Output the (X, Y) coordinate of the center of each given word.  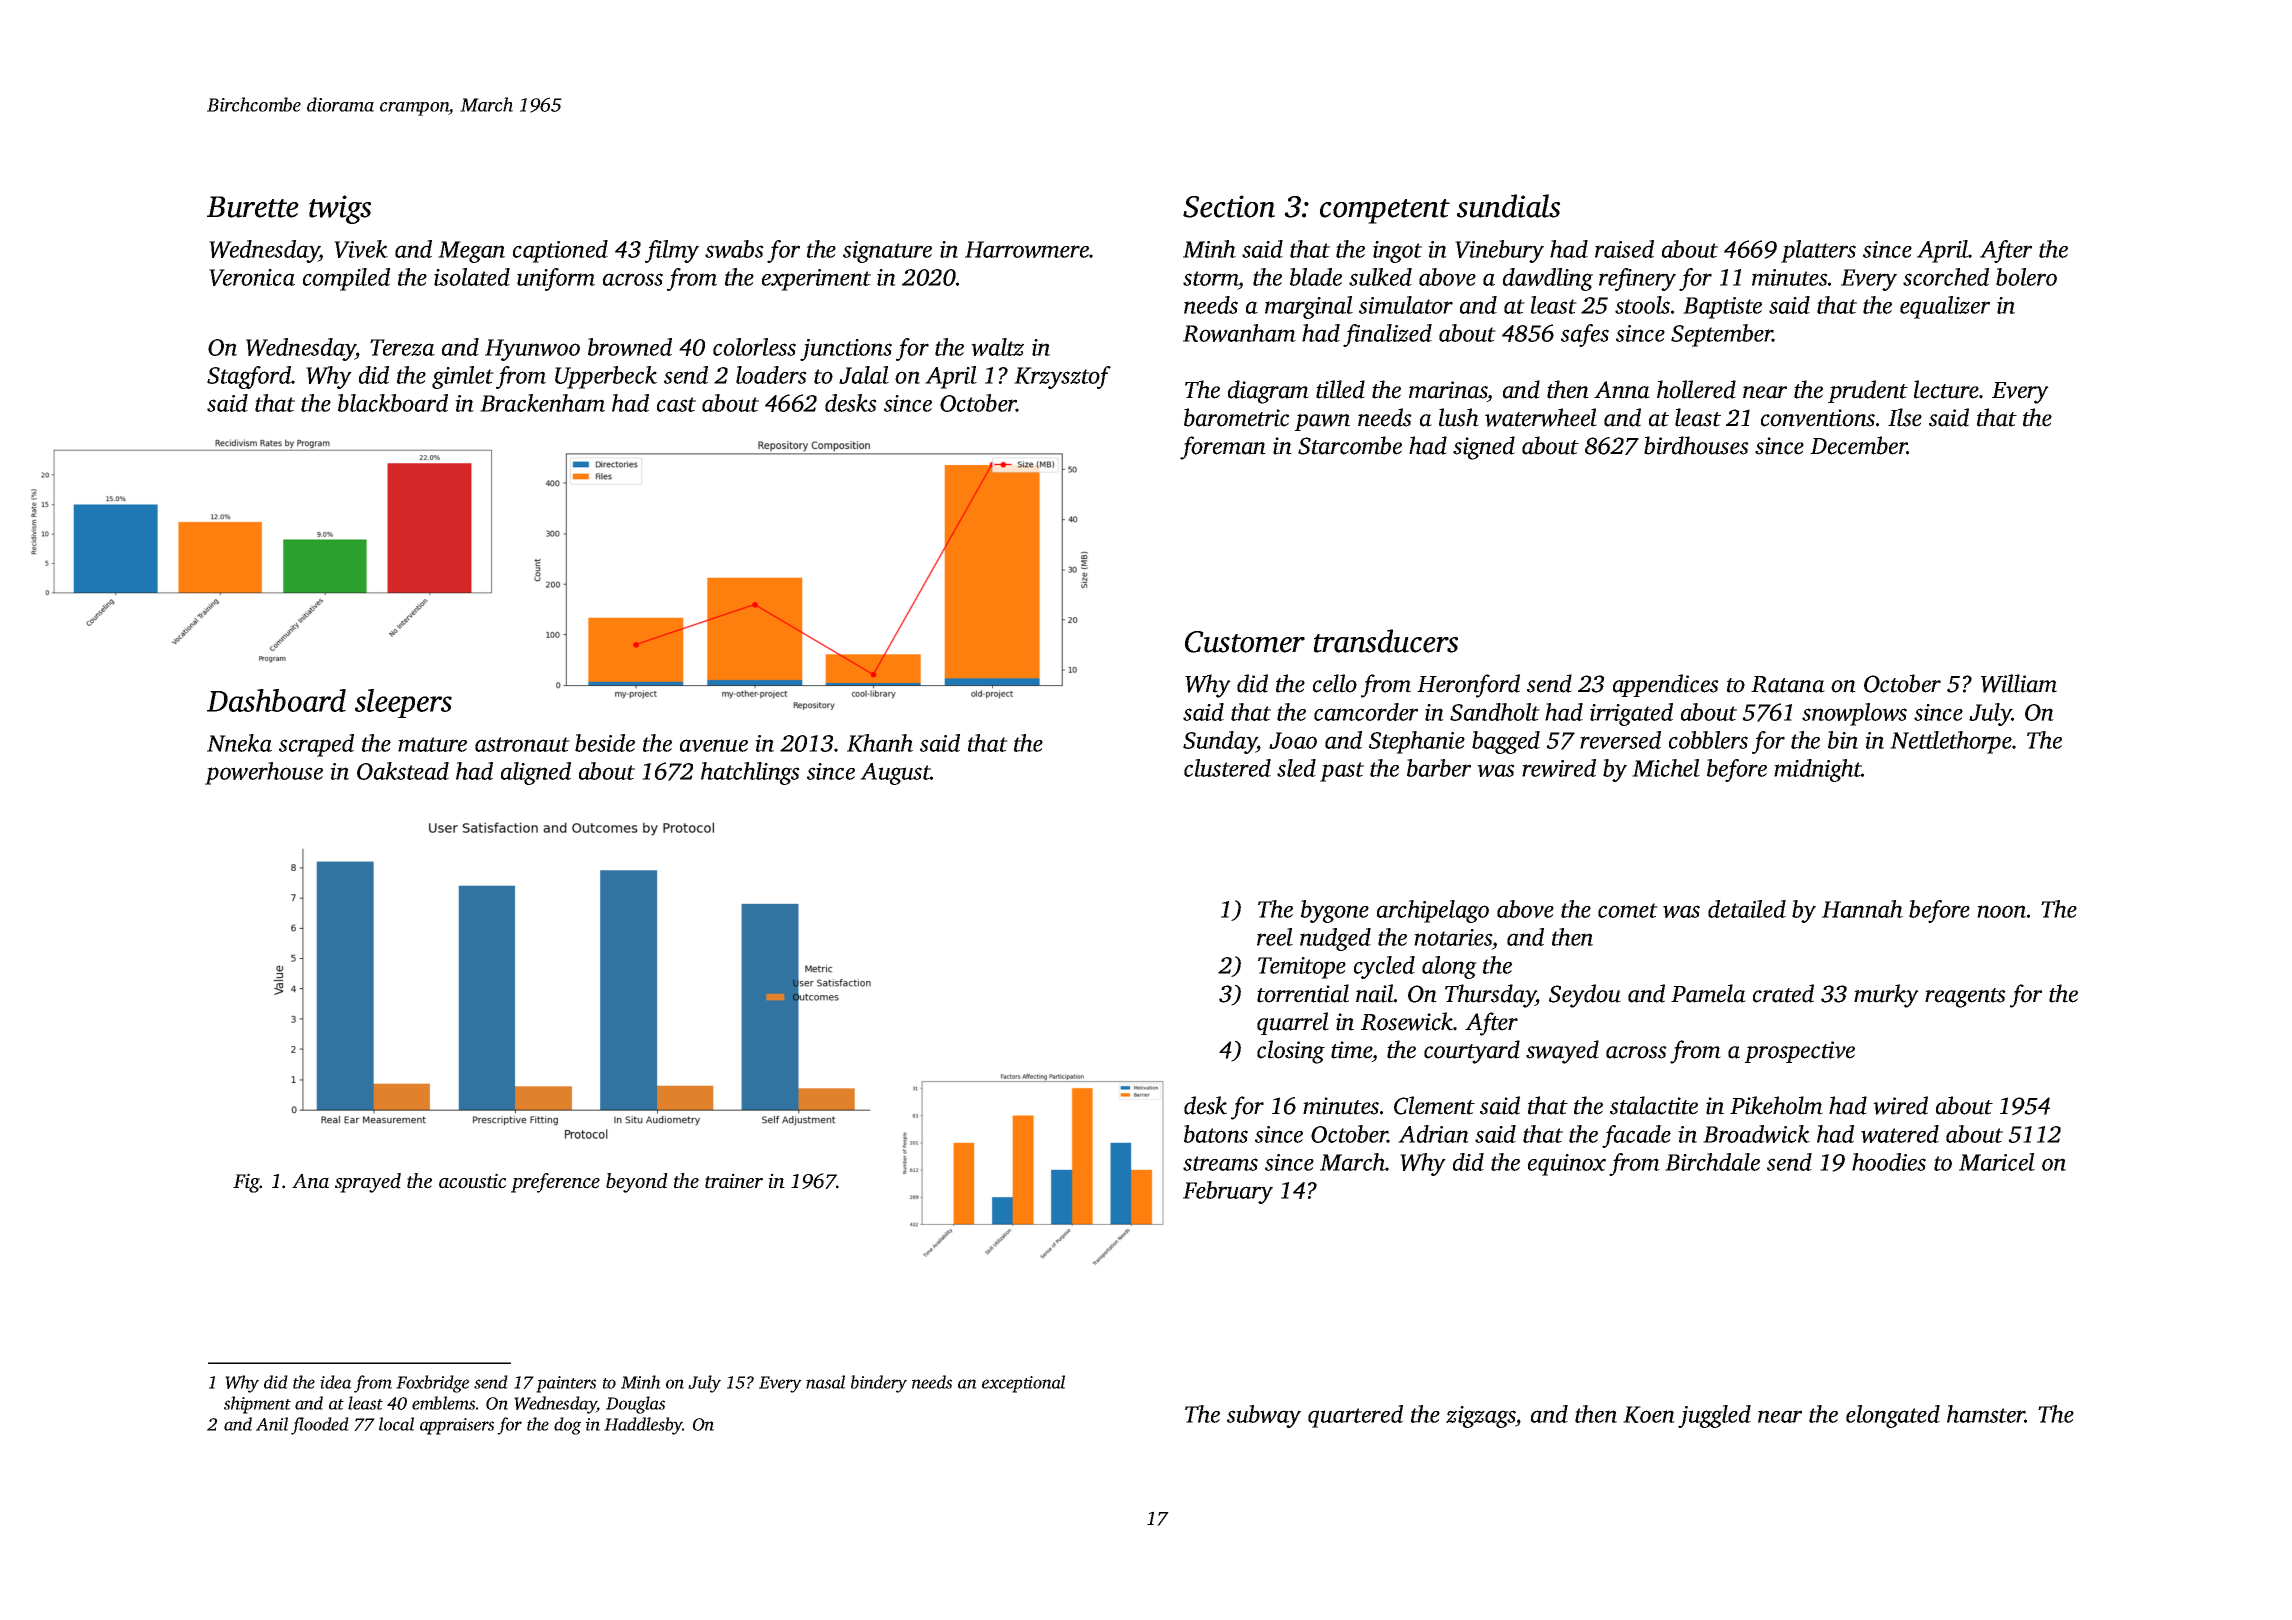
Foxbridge (432, 1384)
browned (630, 347)
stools (1642, 305)
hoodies (1889, 1162)
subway (1264, 1416)
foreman (1223, 448)
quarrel (1293, 1023)
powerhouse (264, 773)
